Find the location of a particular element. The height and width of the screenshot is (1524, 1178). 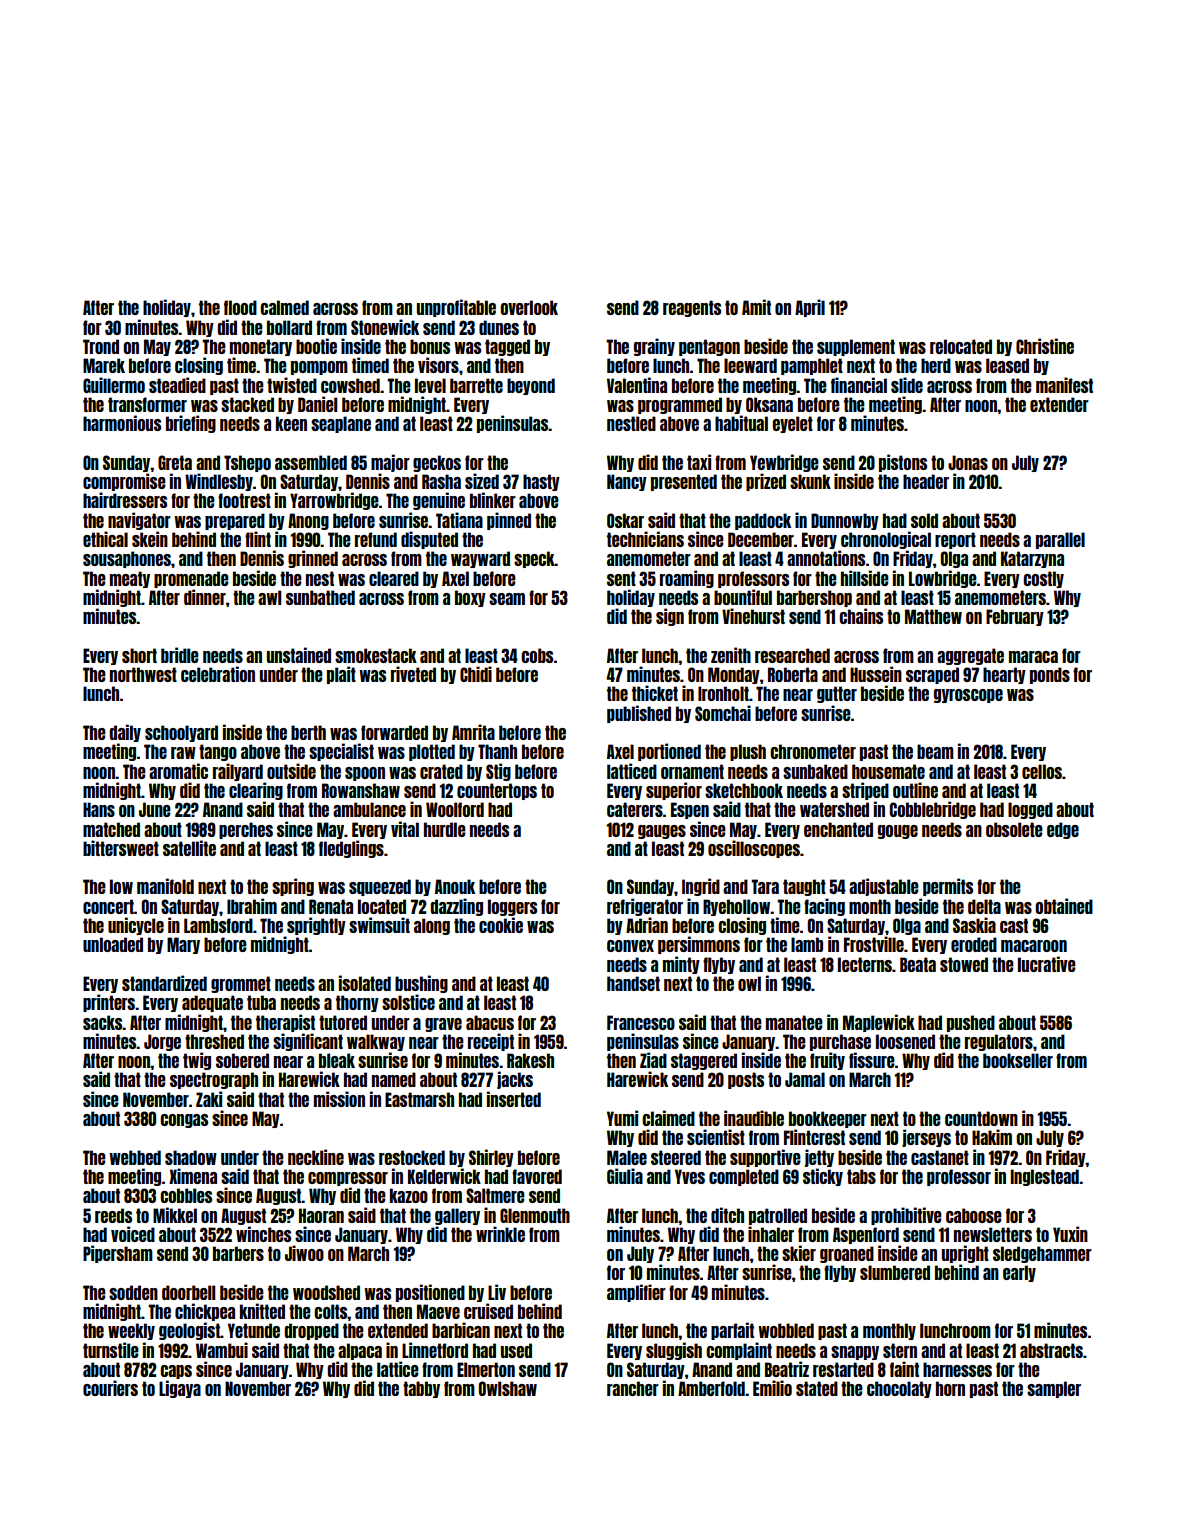

adequate is located at coordinates (212, 1003).
